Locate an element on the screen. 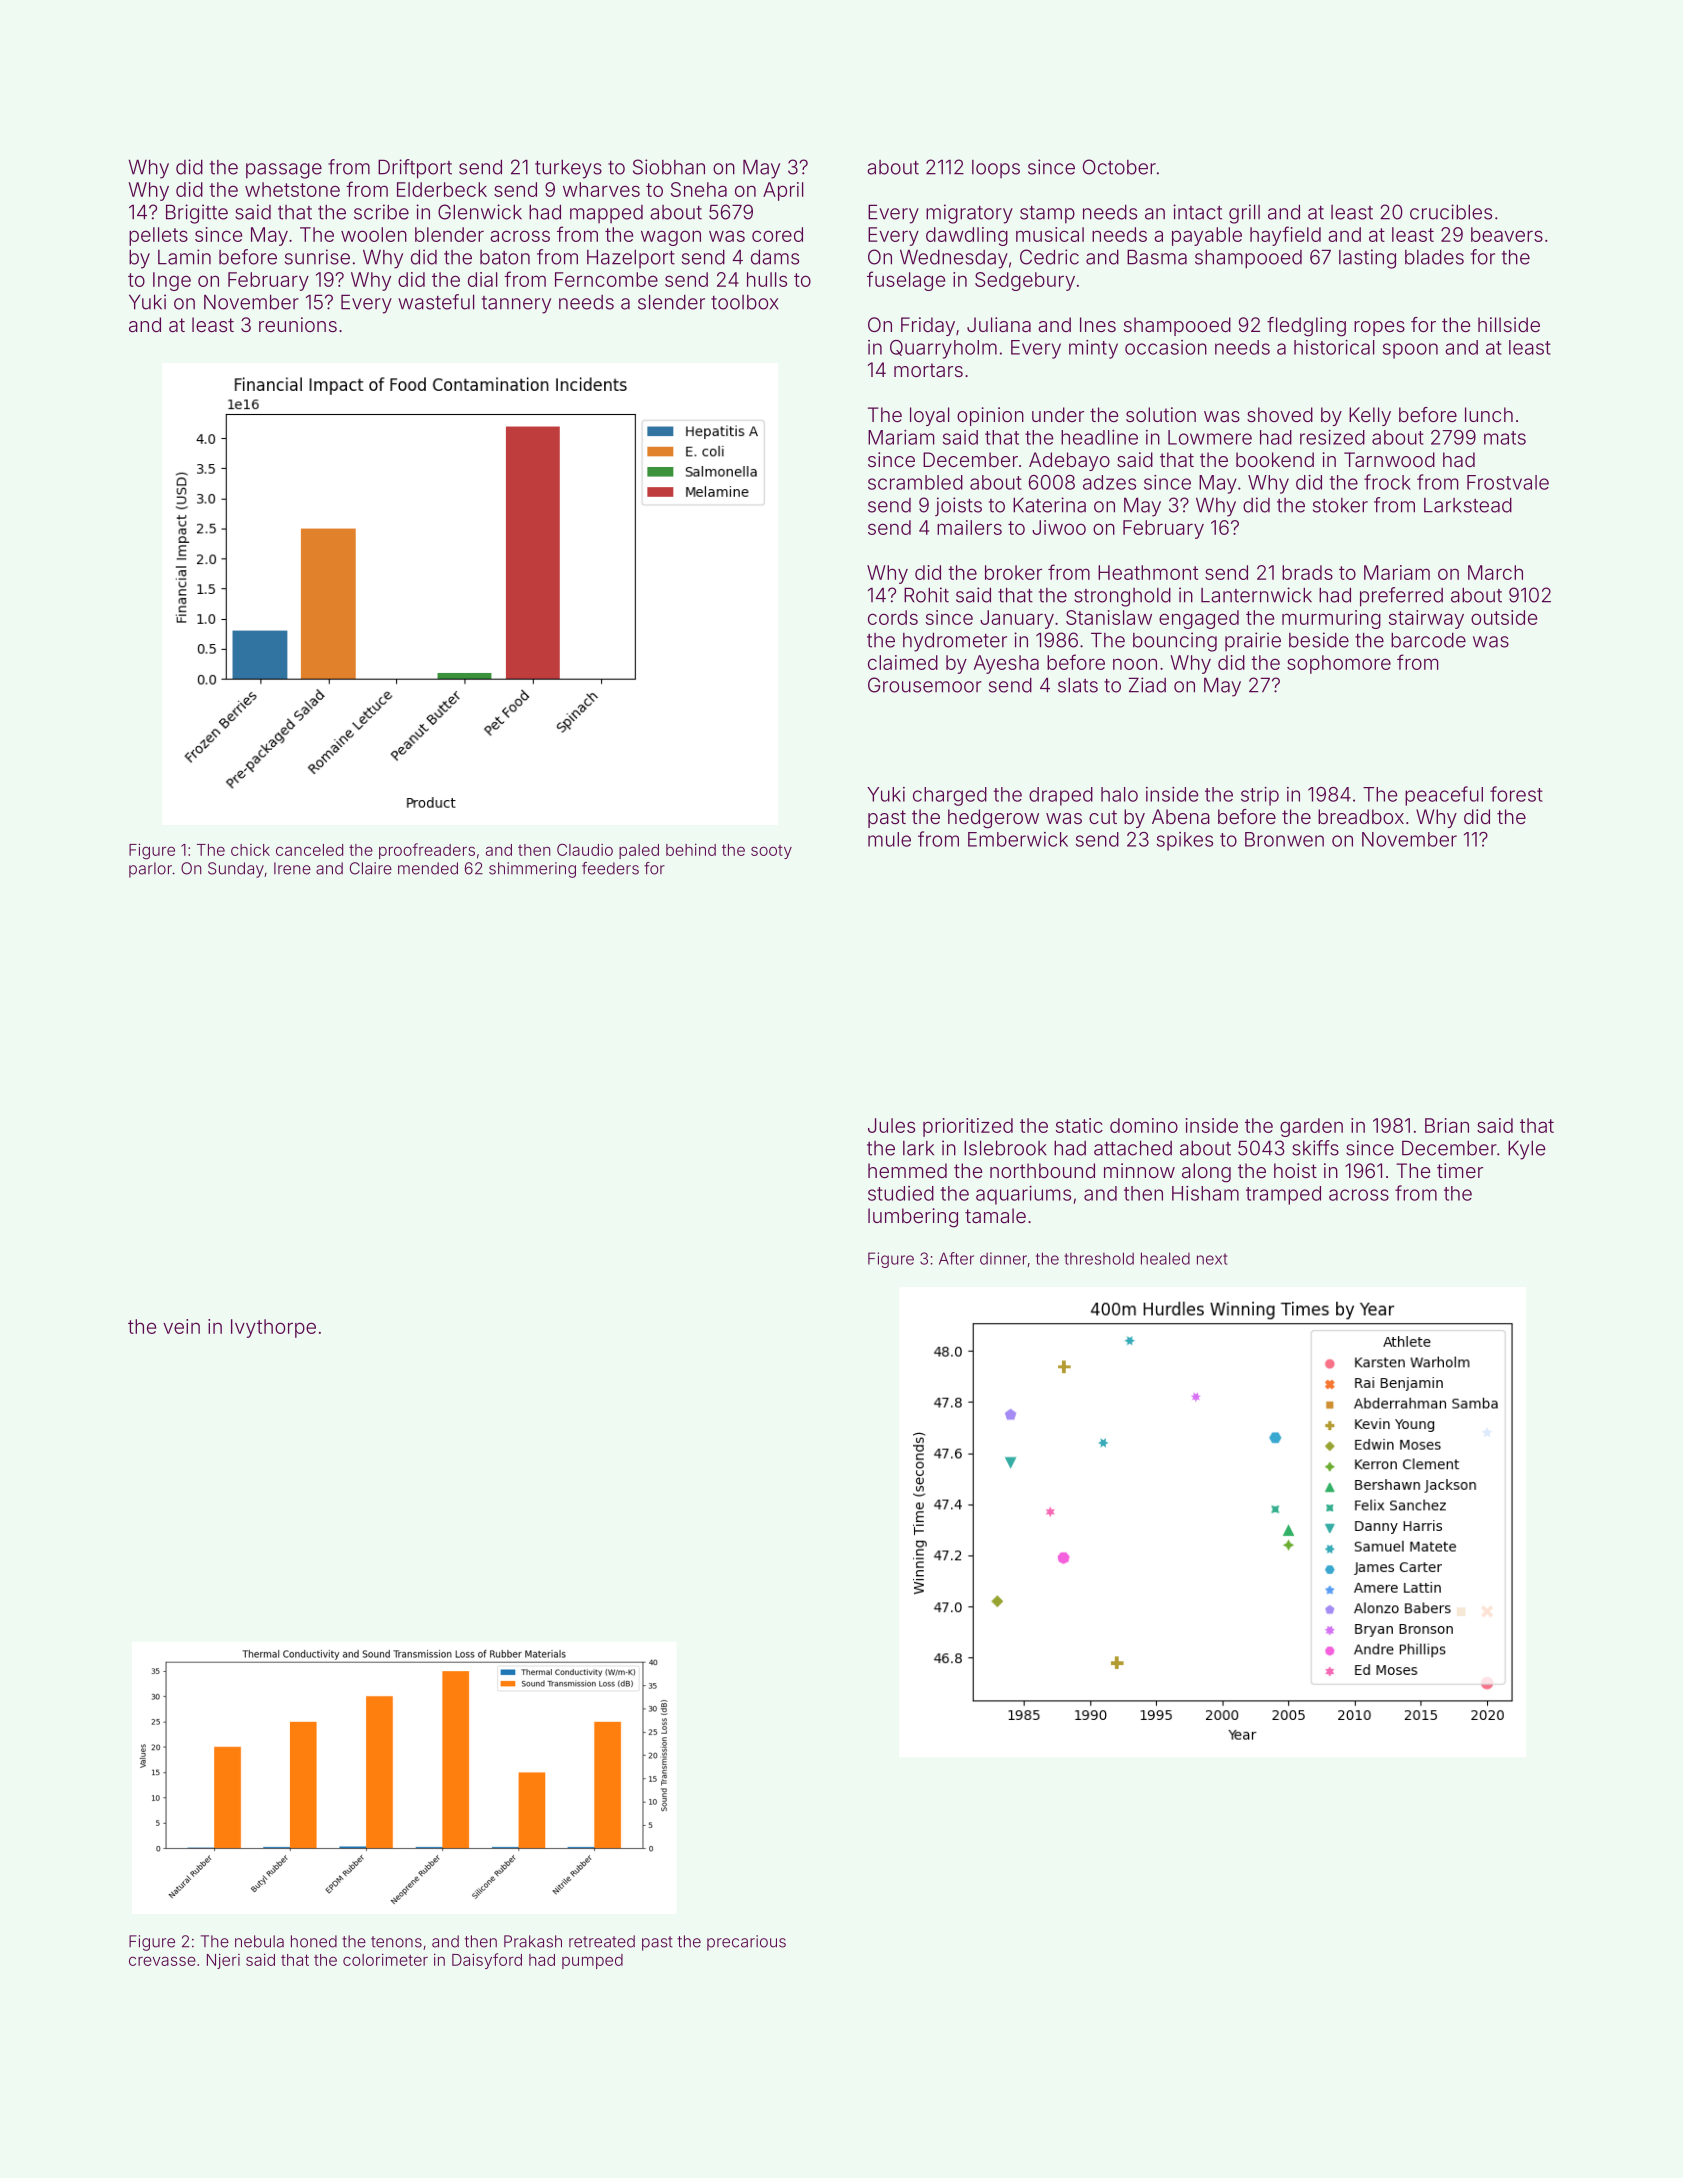 This screenshot has height=2178, width=1683. colorimeter is located at coordinates (385, 1960).
